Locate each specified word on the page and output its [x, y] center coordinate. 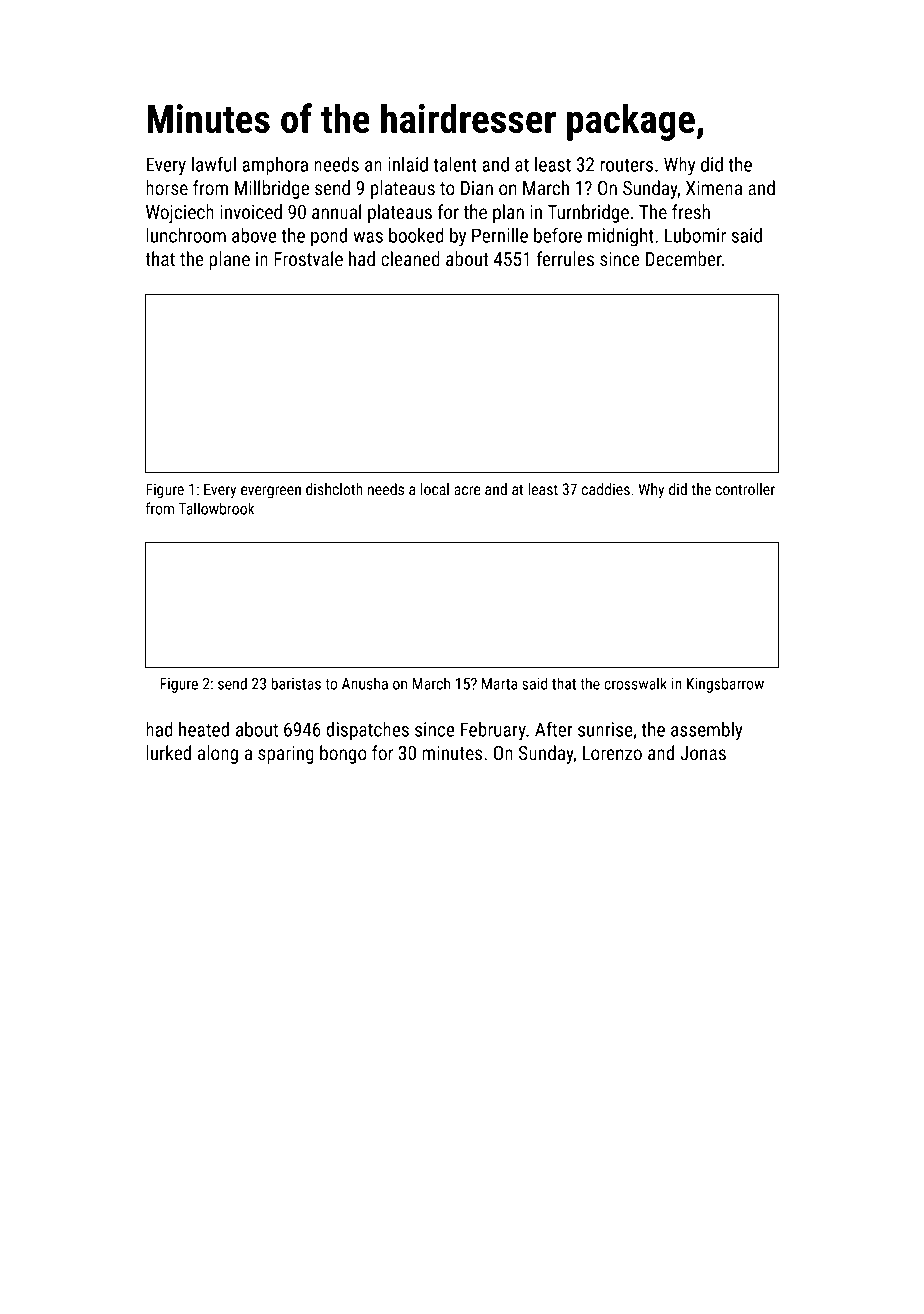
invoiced [251, 211]
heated [204, 729]
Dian [477, 188]
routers [626, 165]
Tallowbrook [216, 508]
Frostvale [308, 258]
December [684, 258]
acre [467, 490]
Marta [499, 684]
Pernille [500, 235]
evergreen [271, 492]
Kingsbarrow [725, 685]
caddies [606, 489]
